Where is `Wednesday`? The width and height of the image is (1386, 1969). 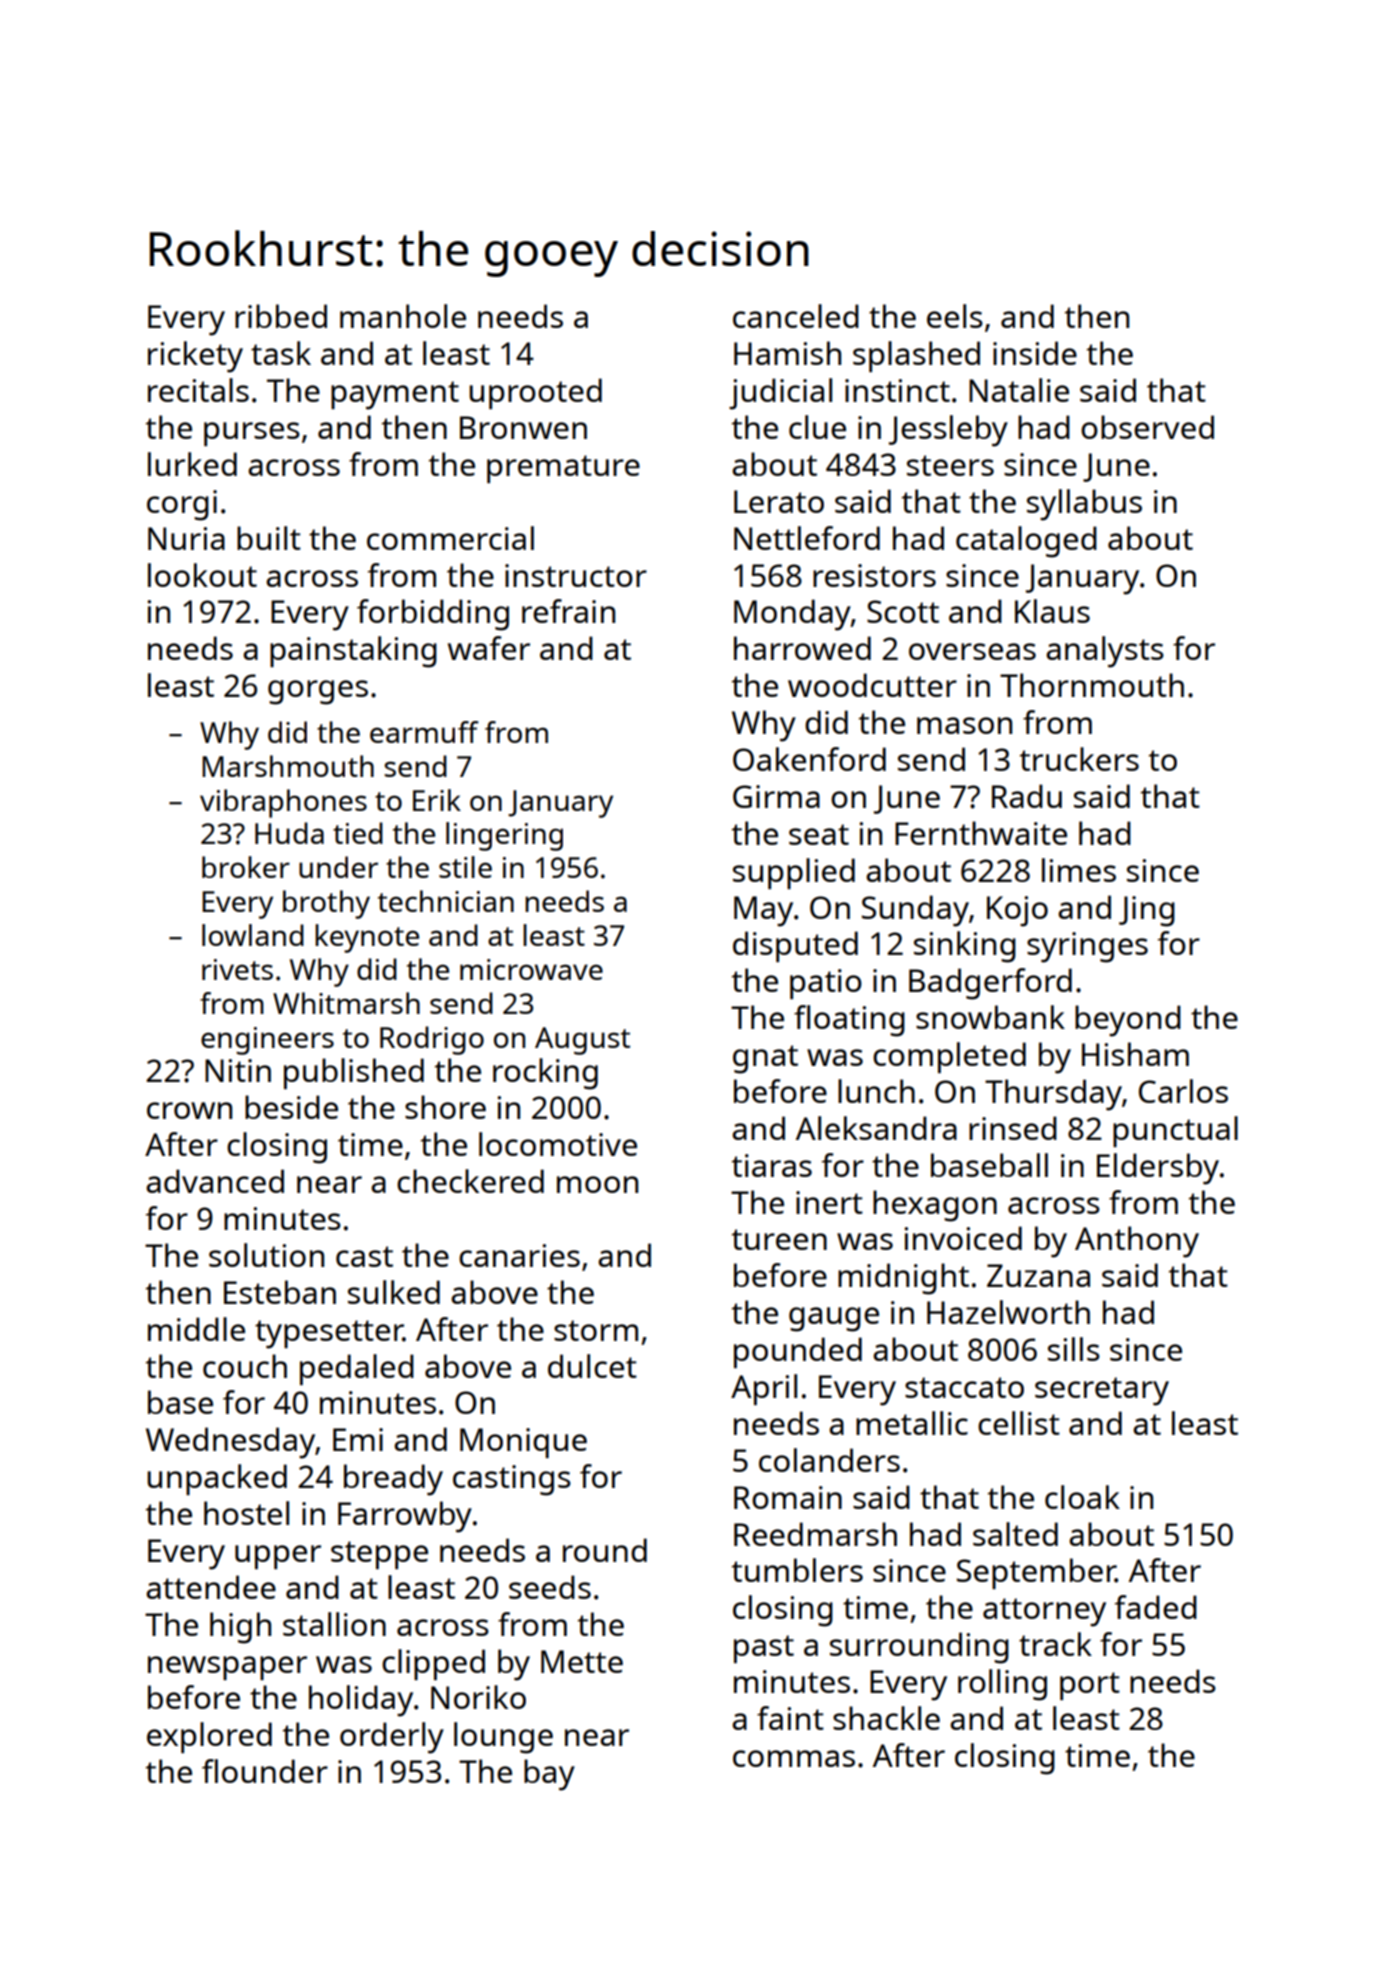 Wednesday is located at coordinates (230, 1443).
